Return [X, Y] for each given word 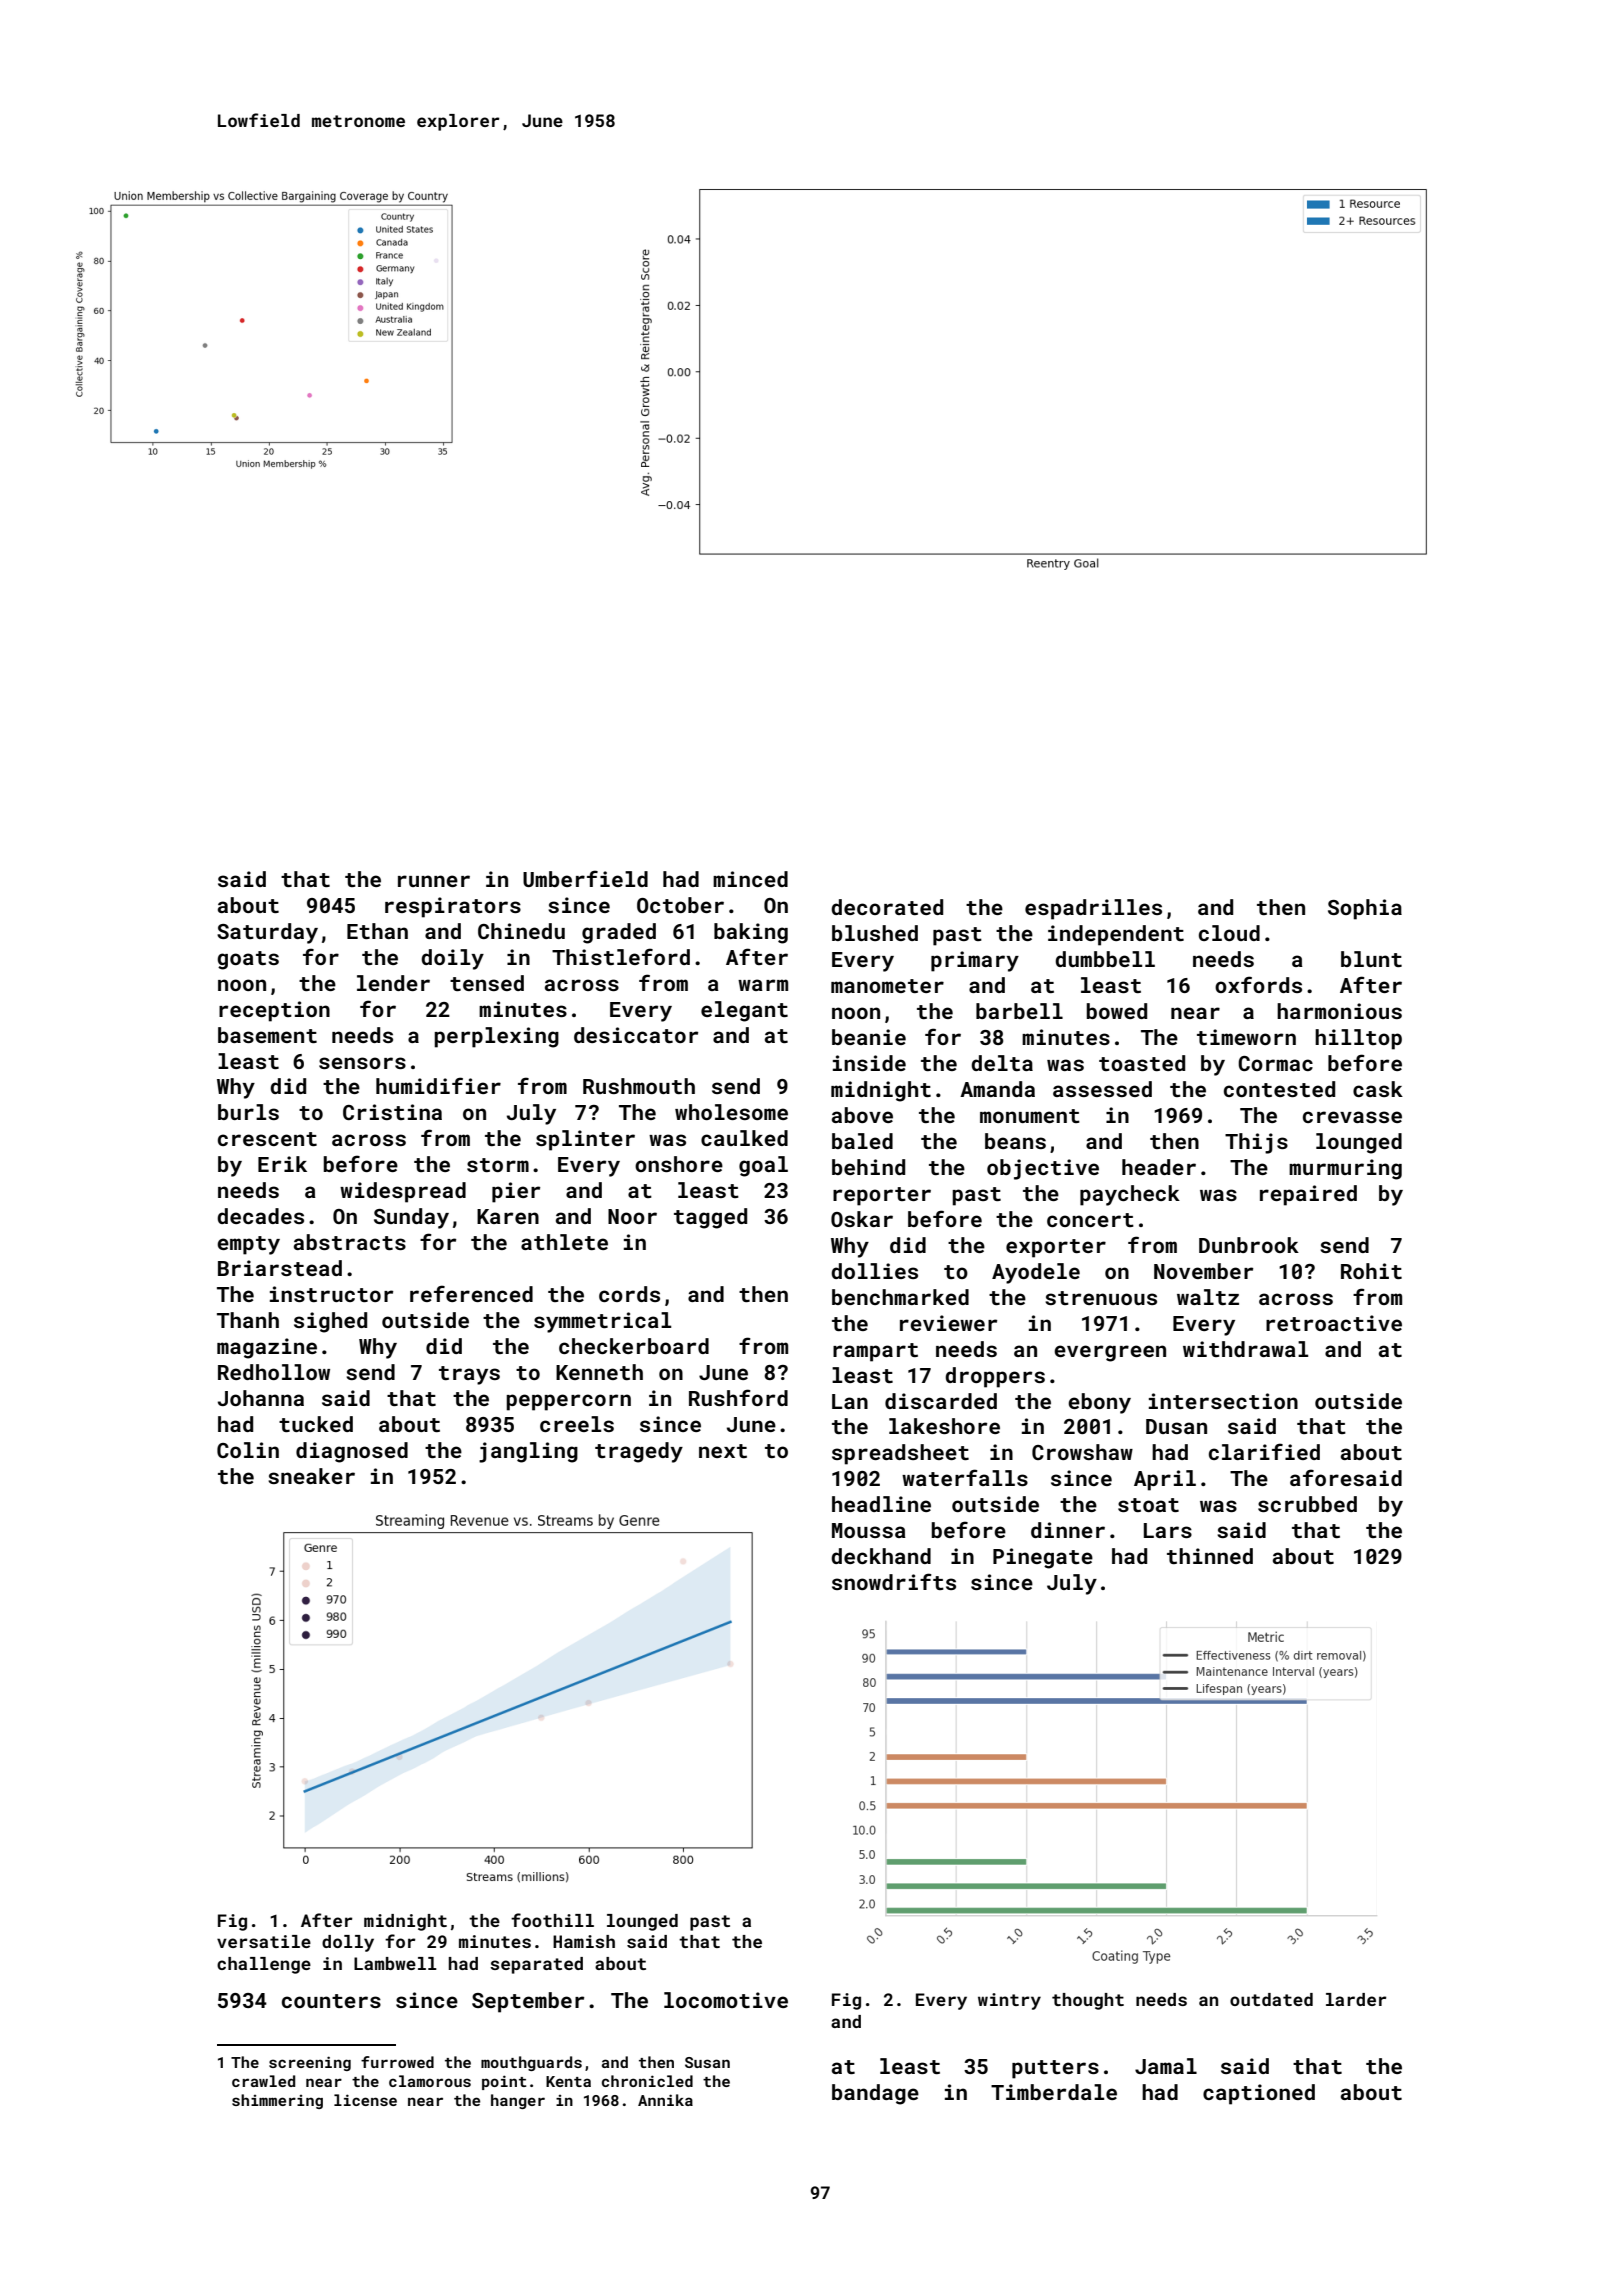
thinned [1210, 1556]
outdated [1271, 1999]
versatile [264, 1941]
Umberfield [585, 878]
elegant [744, 1011]
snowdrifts [894, 1581]
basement [267, 1035]
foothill [552, 1920]
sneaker [311, 1476]
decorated [887, 907]
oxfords [1258, 984]
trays [469, 1375]
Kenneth [599, 1372]
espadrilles [1093, 909]
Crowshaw [1082, 1452]
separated [536, 1965]
